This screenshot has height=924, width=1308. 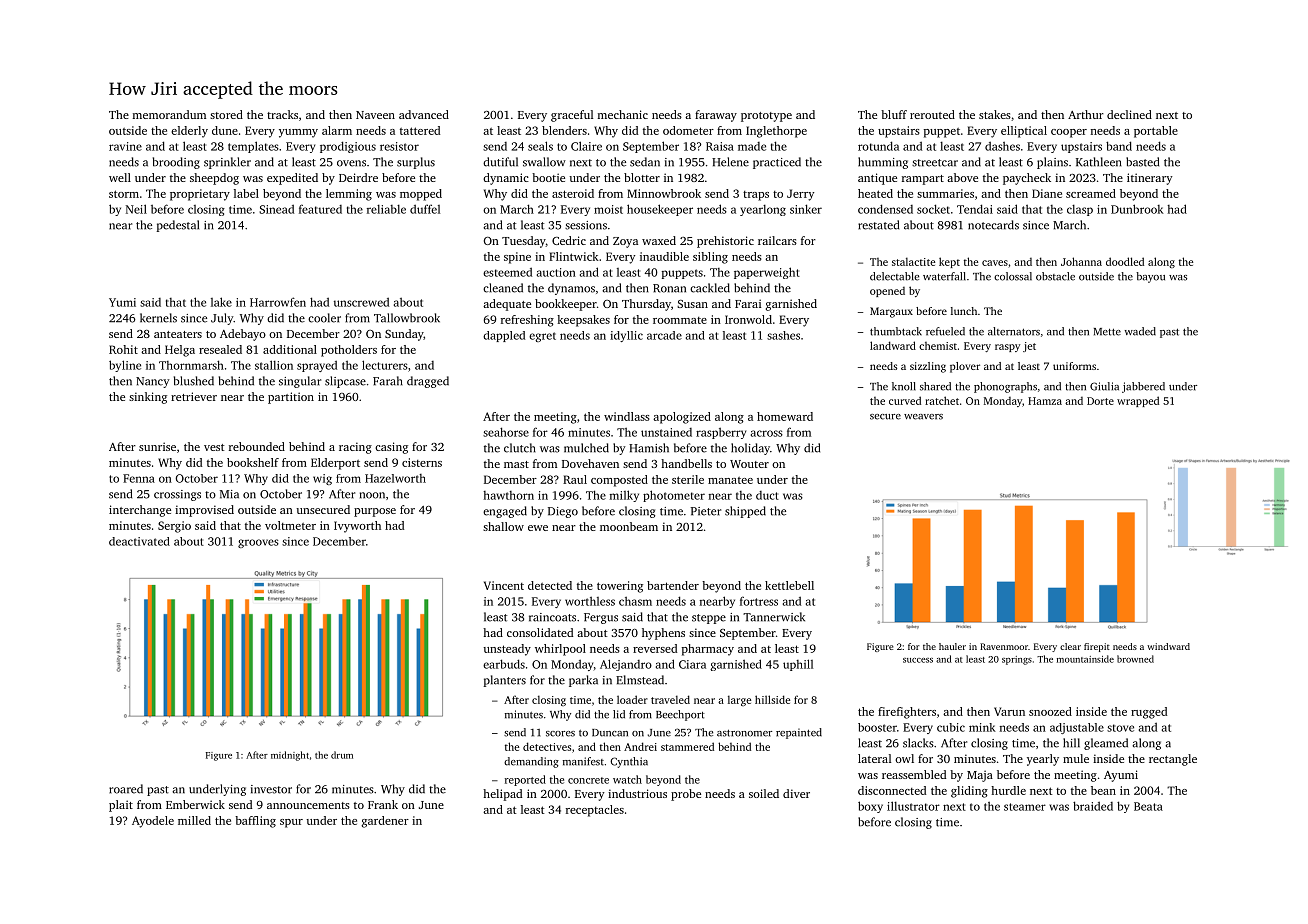 What do you see at coordinates (1150, 179) in the screenshot?
I see `itinerary` at bounding box center [1150, 179].
